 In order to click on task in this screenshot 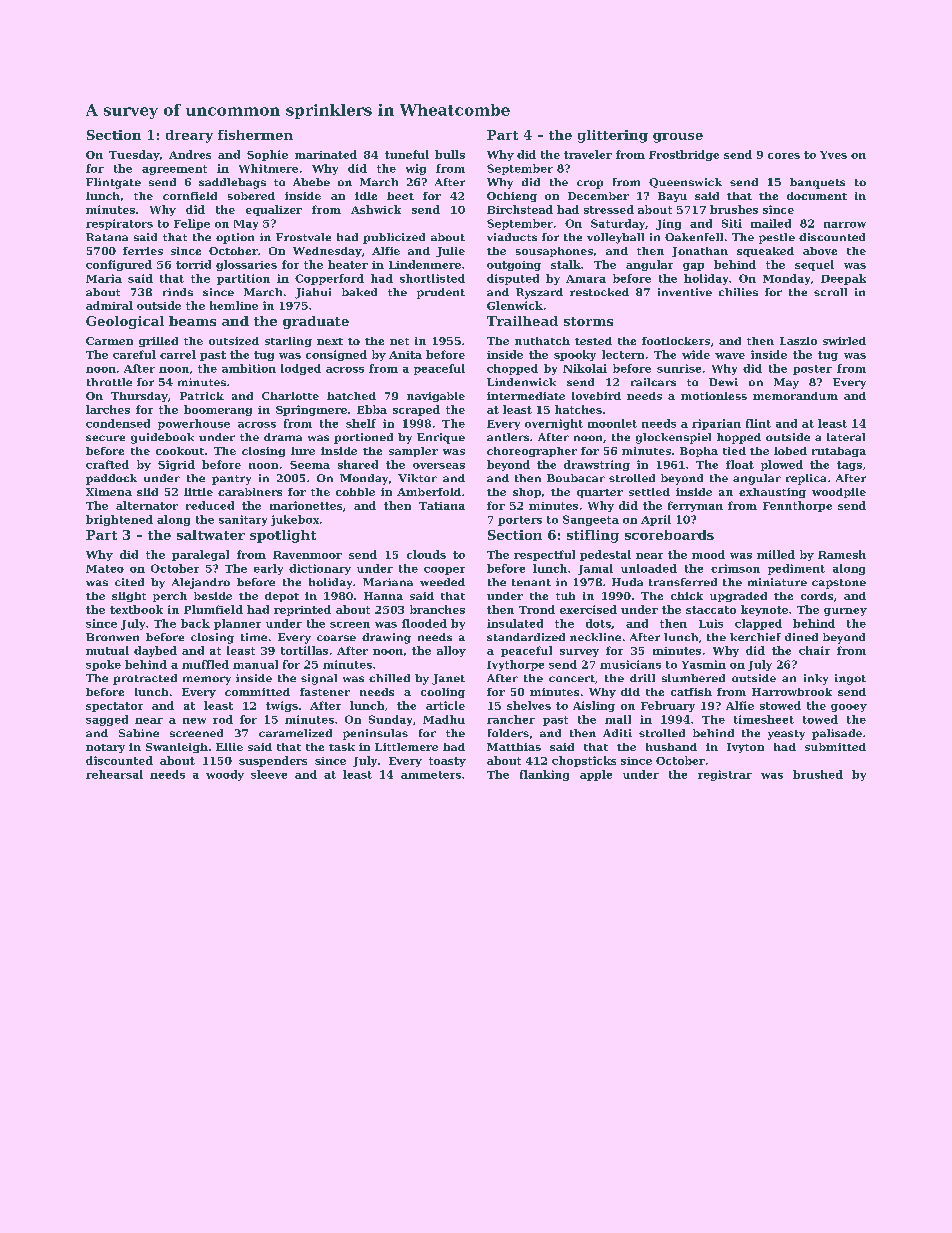, I will do `click(342, 747)`.
